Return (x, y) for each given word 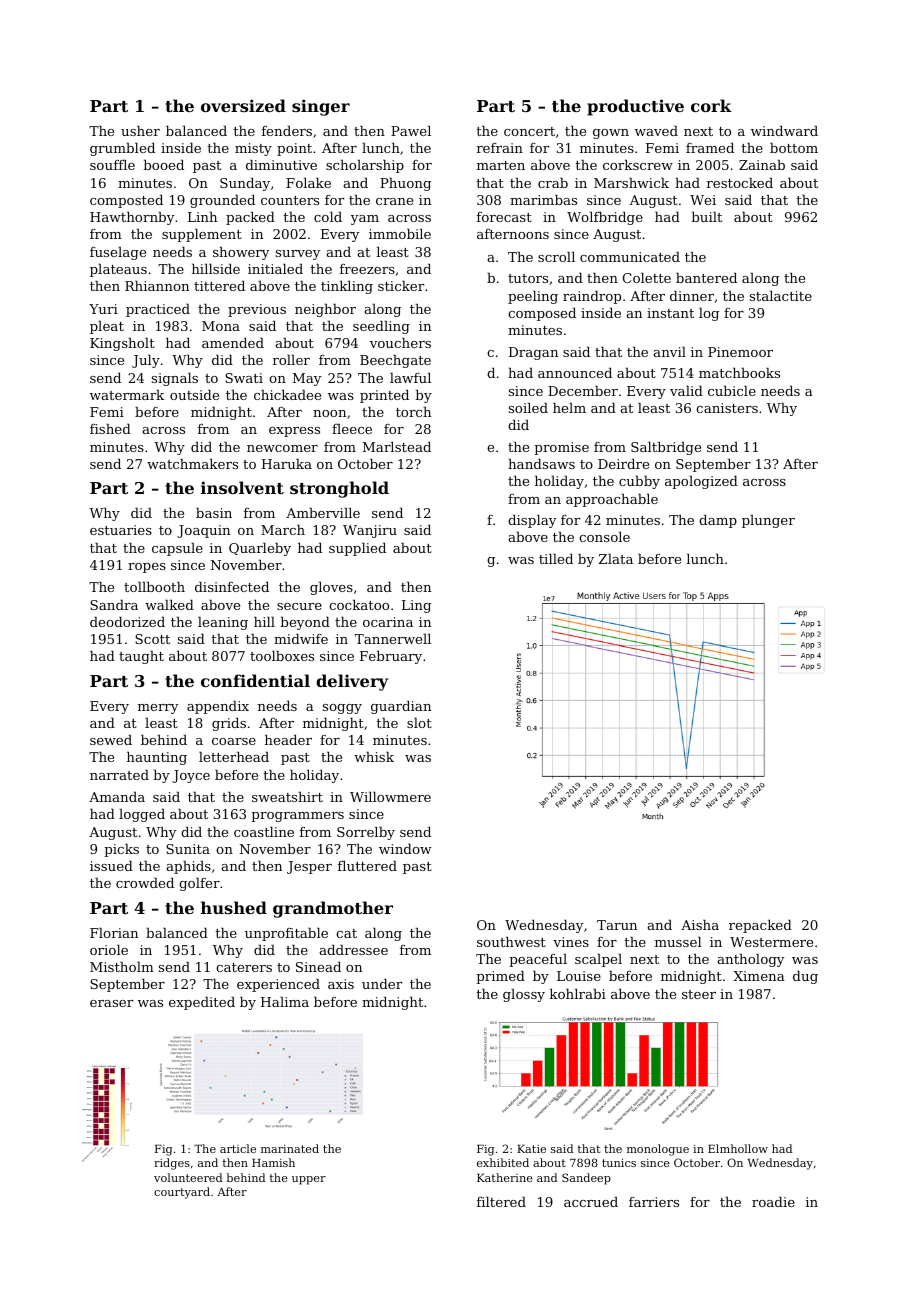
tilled (556, 558)
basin (214, 512)
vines (571, 942)
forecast (504, 217)
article (238, 1148)
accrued (591, 1201)
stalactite (781, 295)
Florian (114, 932)
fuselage (118, 253)
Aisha (700, 924)
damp (718, 521)
